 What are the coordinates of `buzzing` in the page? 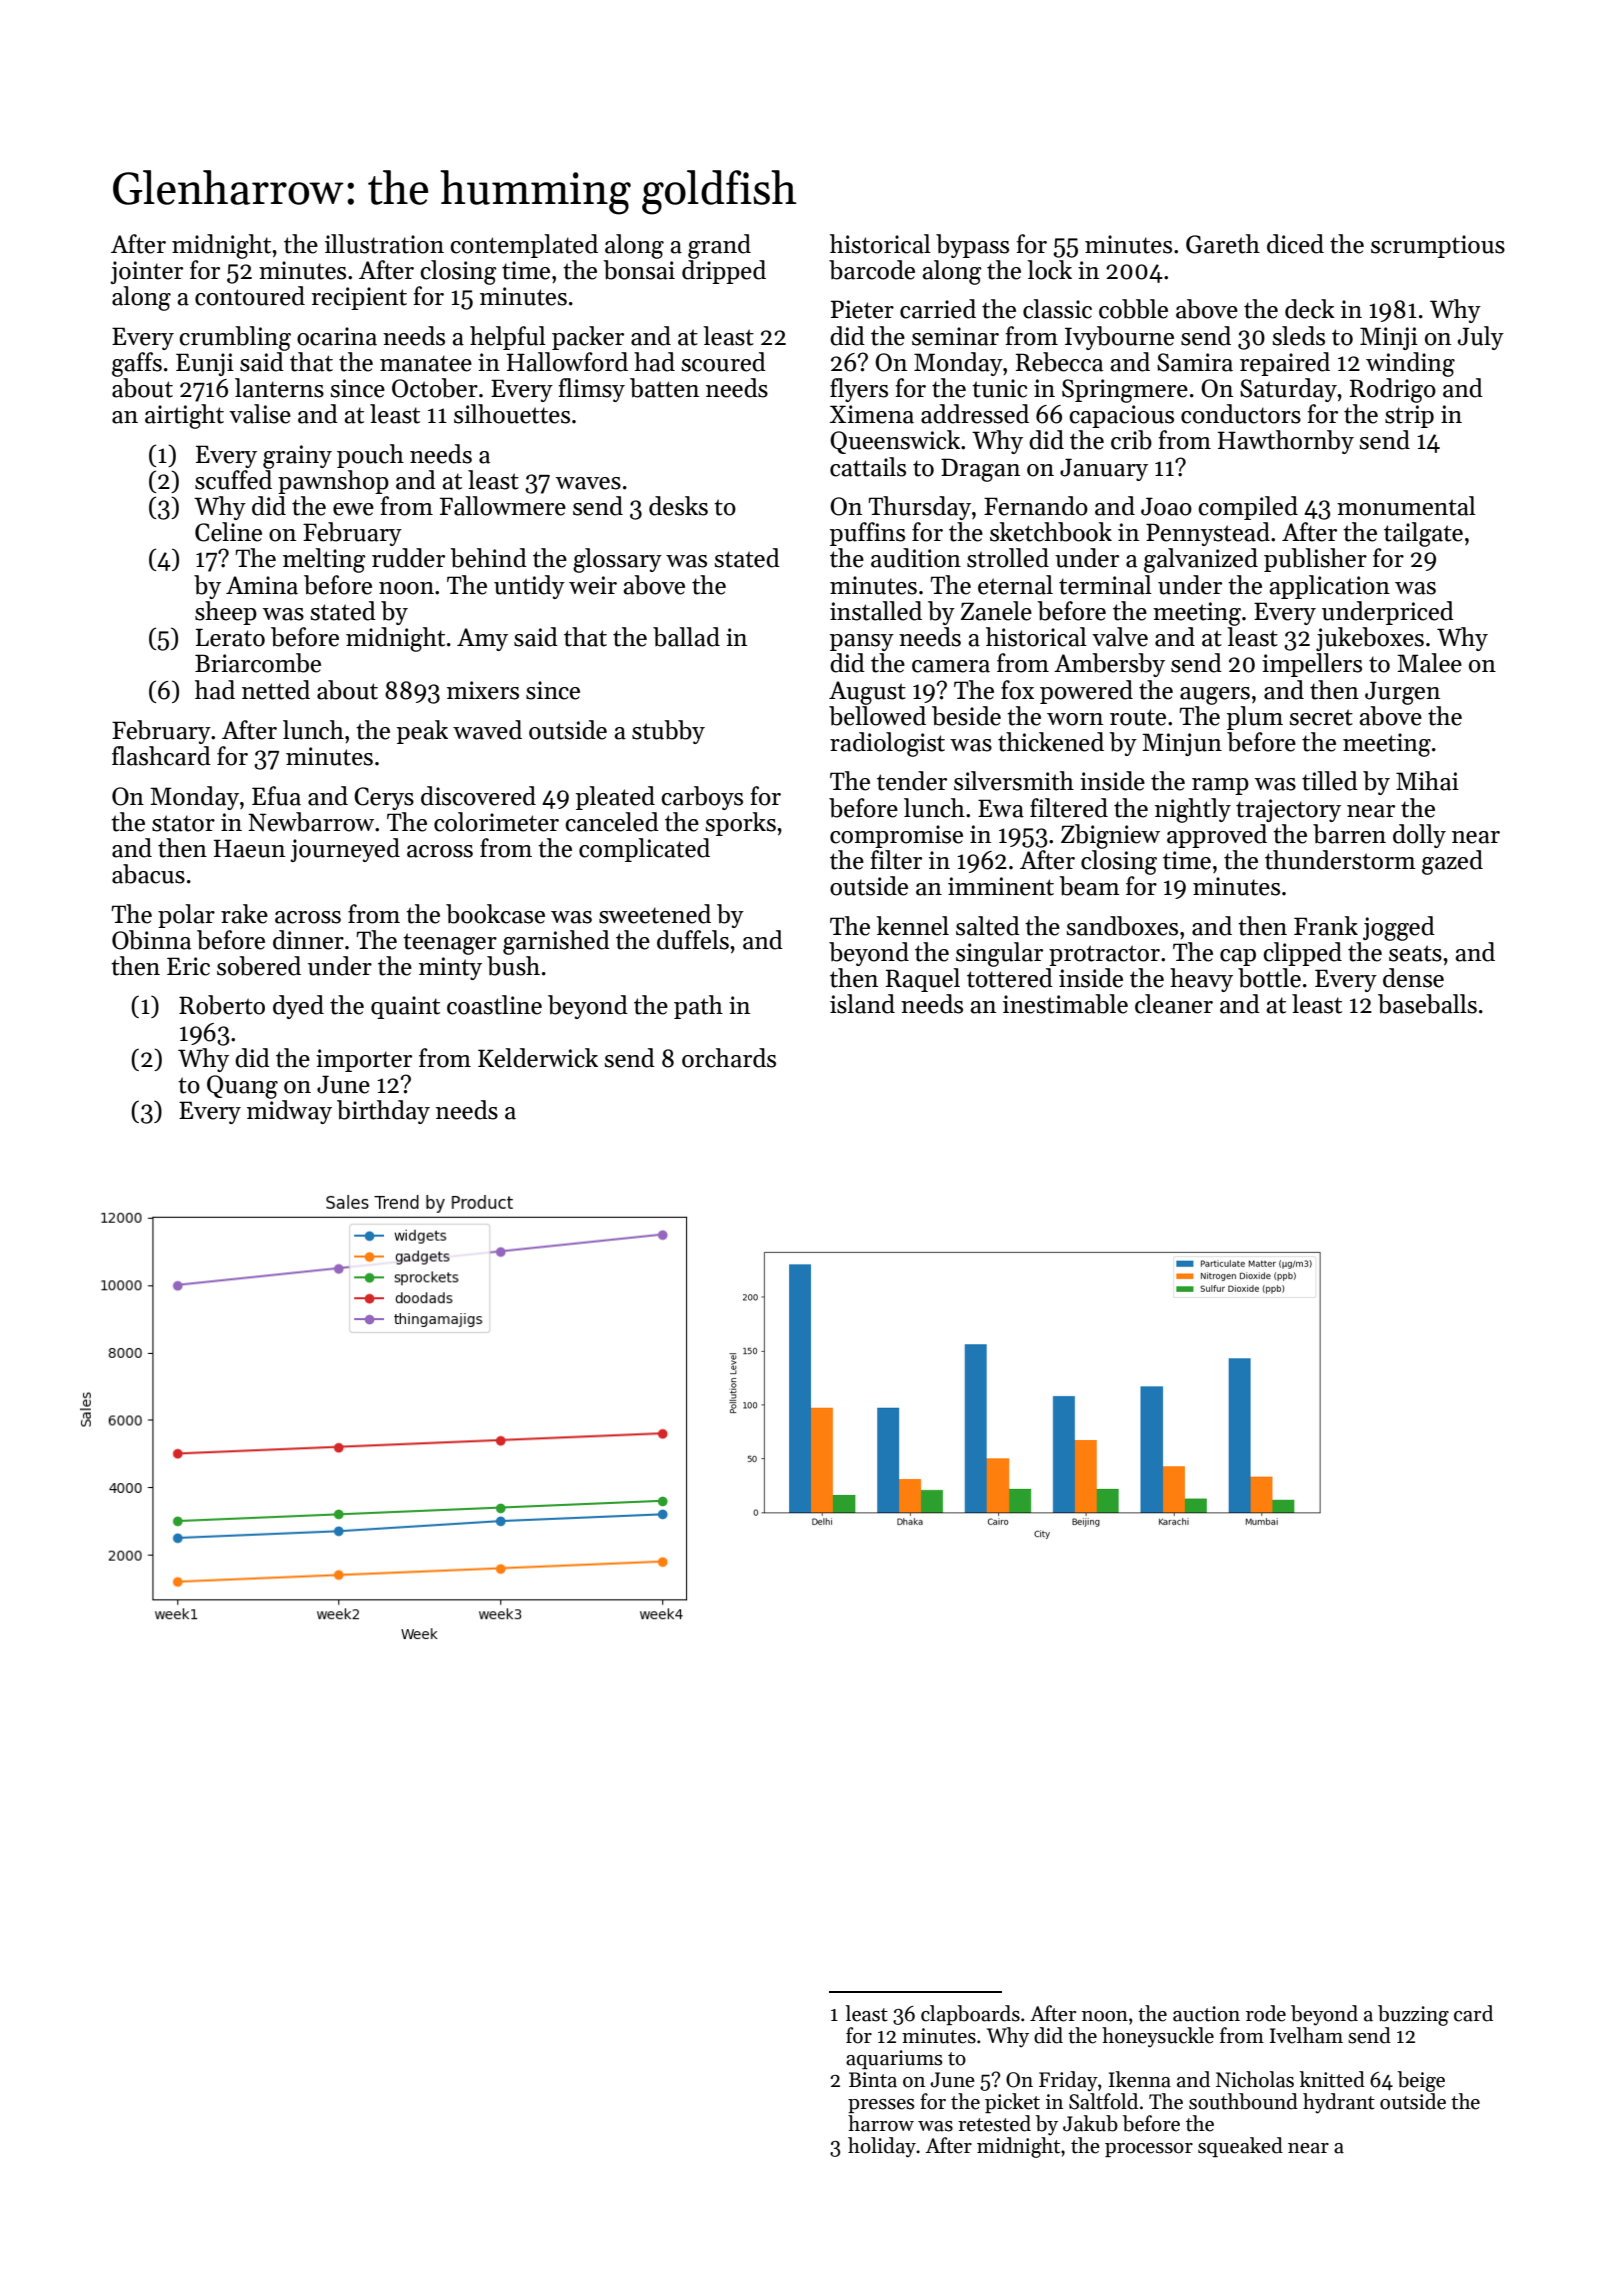 It's located at (1413, 2015).
